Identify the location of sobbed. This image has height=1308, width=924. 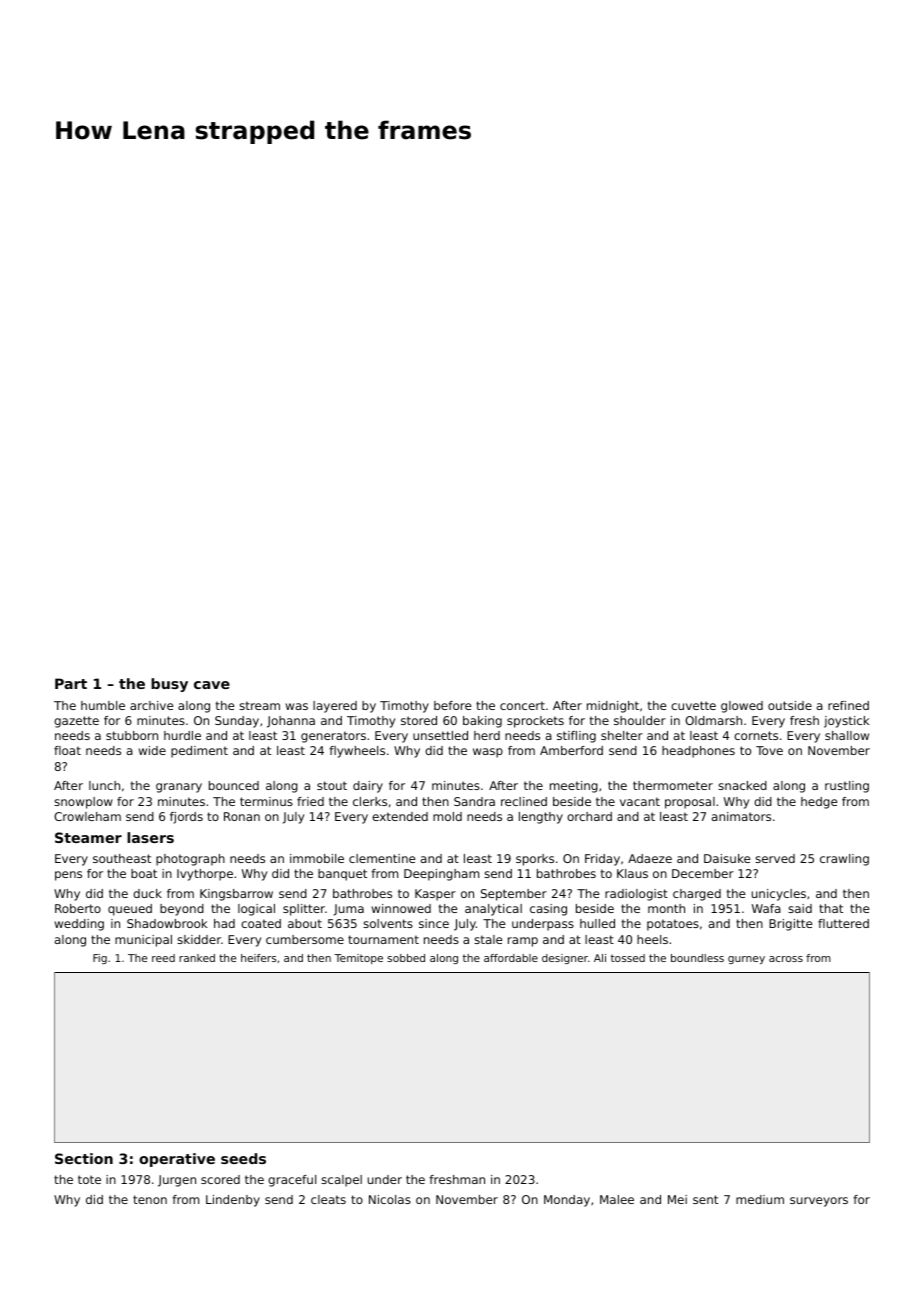
(406, 958).
